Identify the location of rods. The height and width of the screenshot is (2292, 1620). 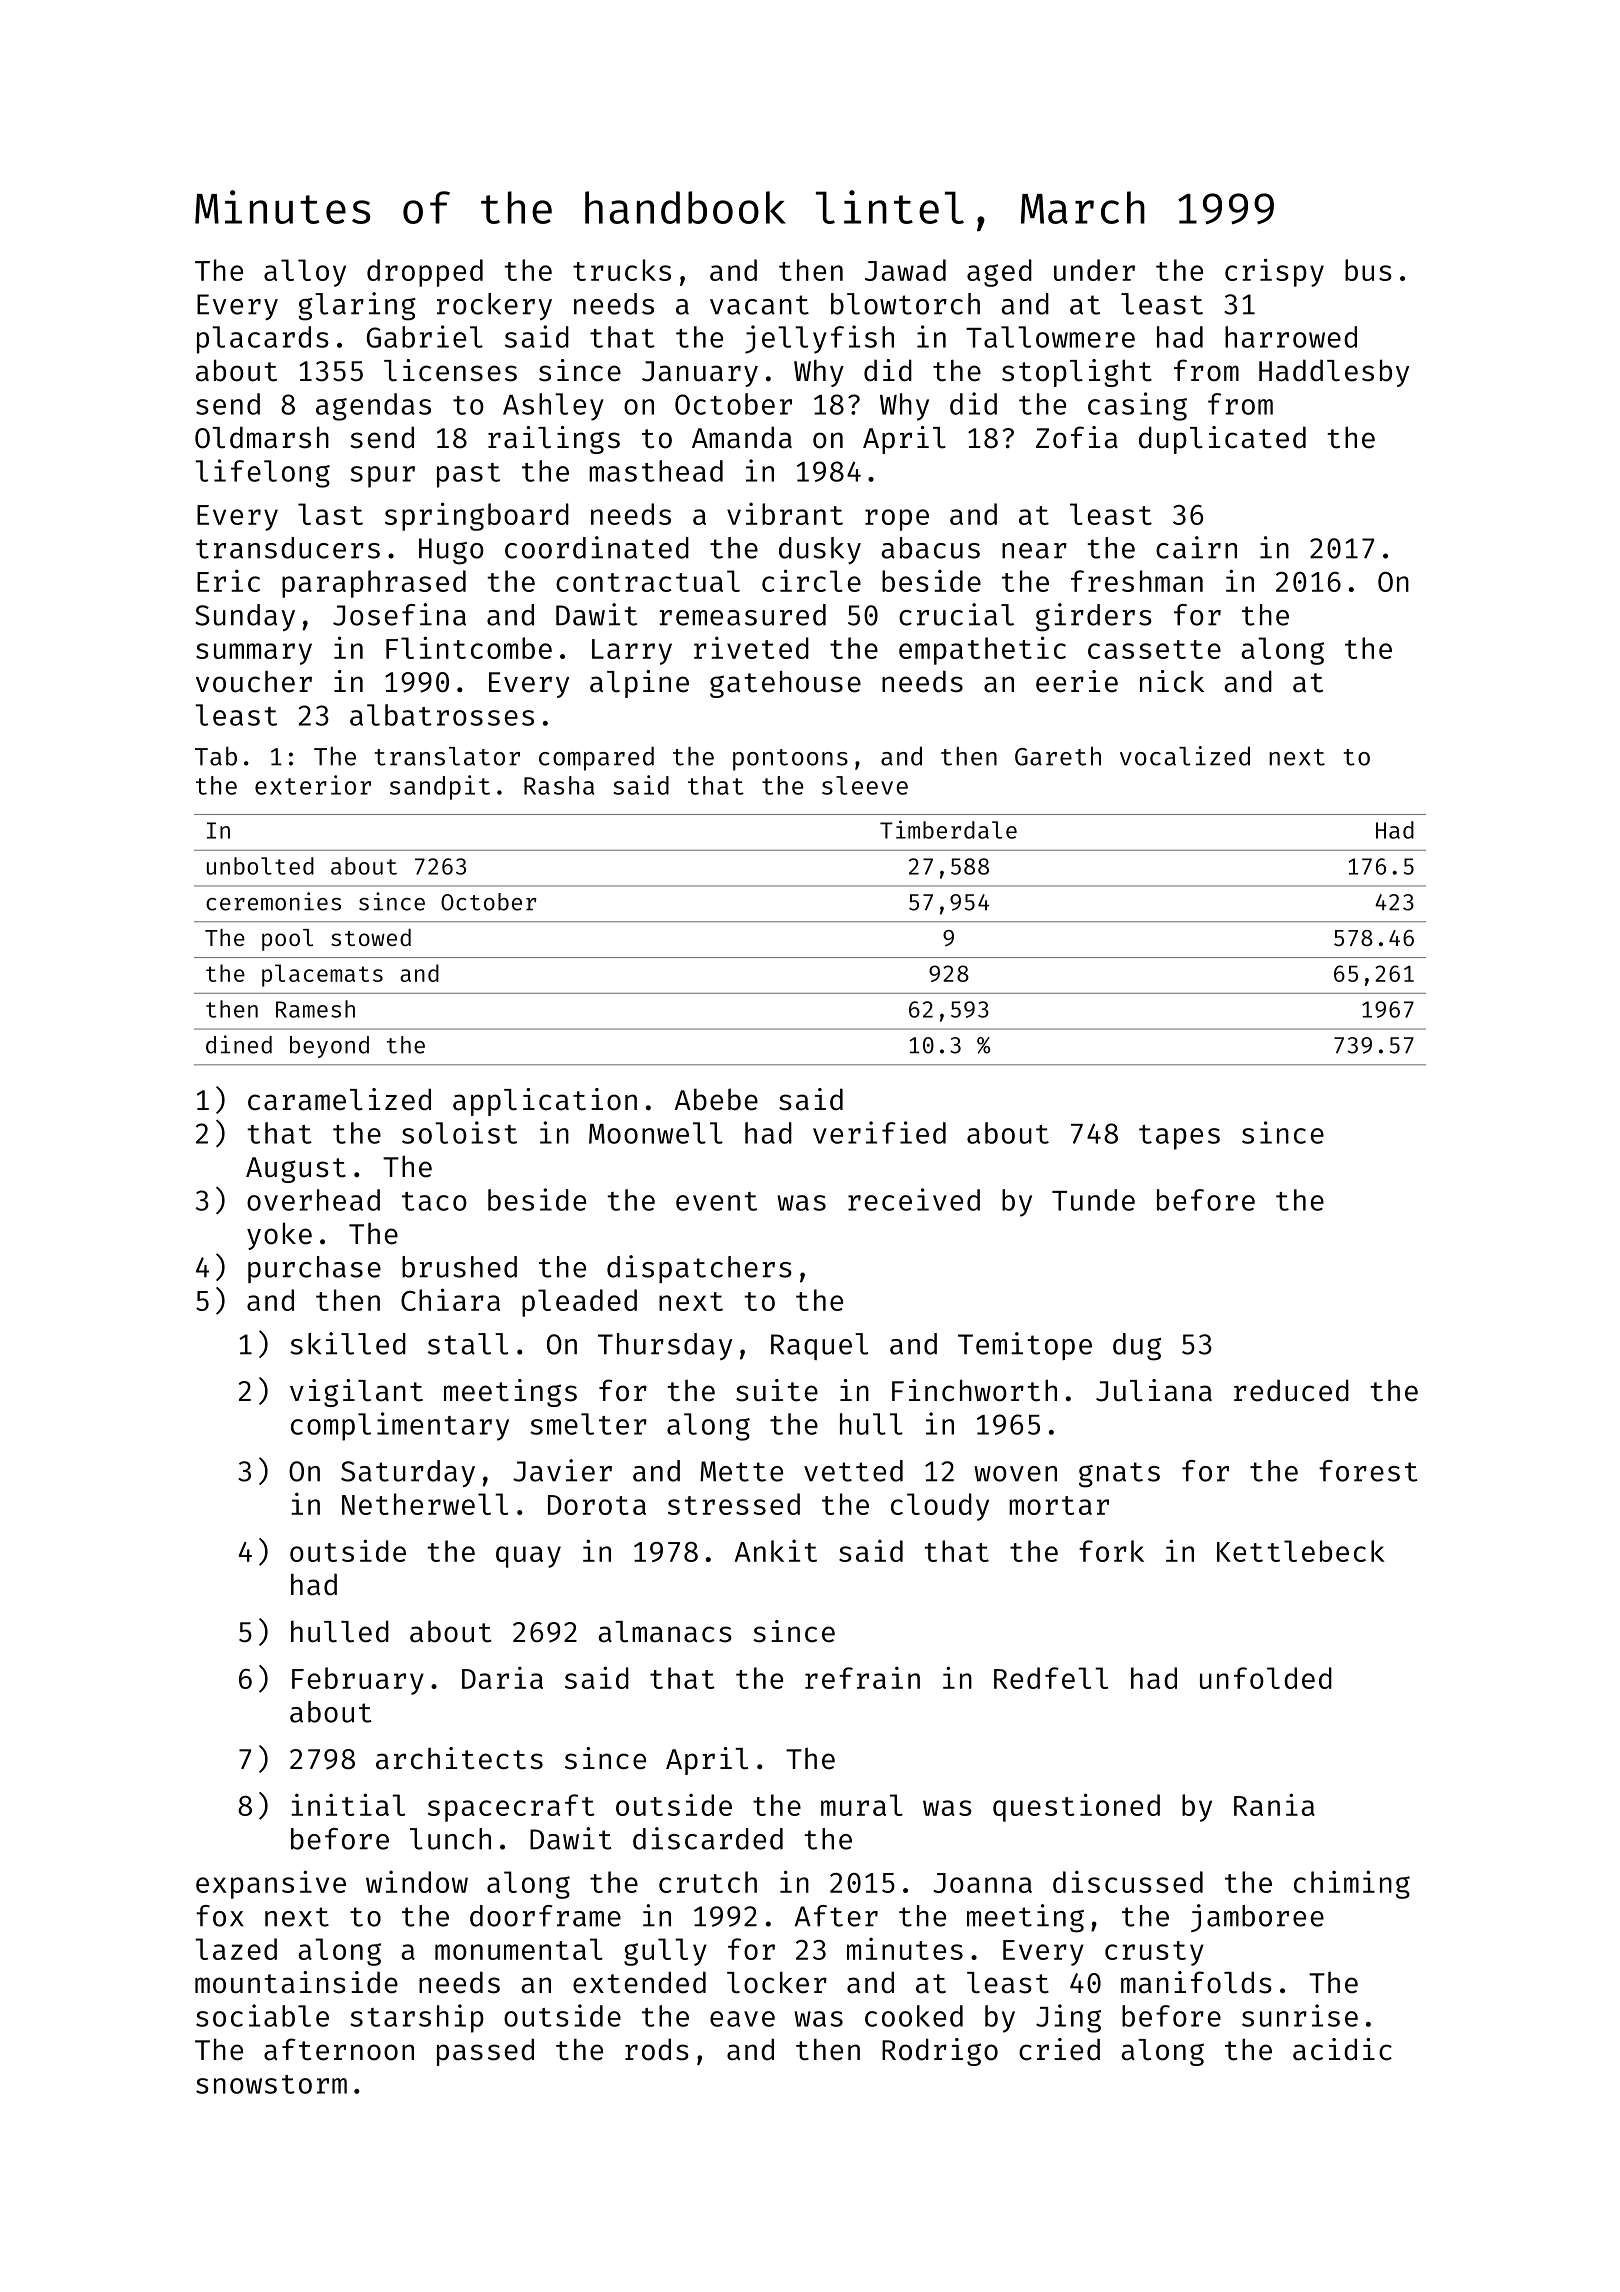
(657, 2049).
